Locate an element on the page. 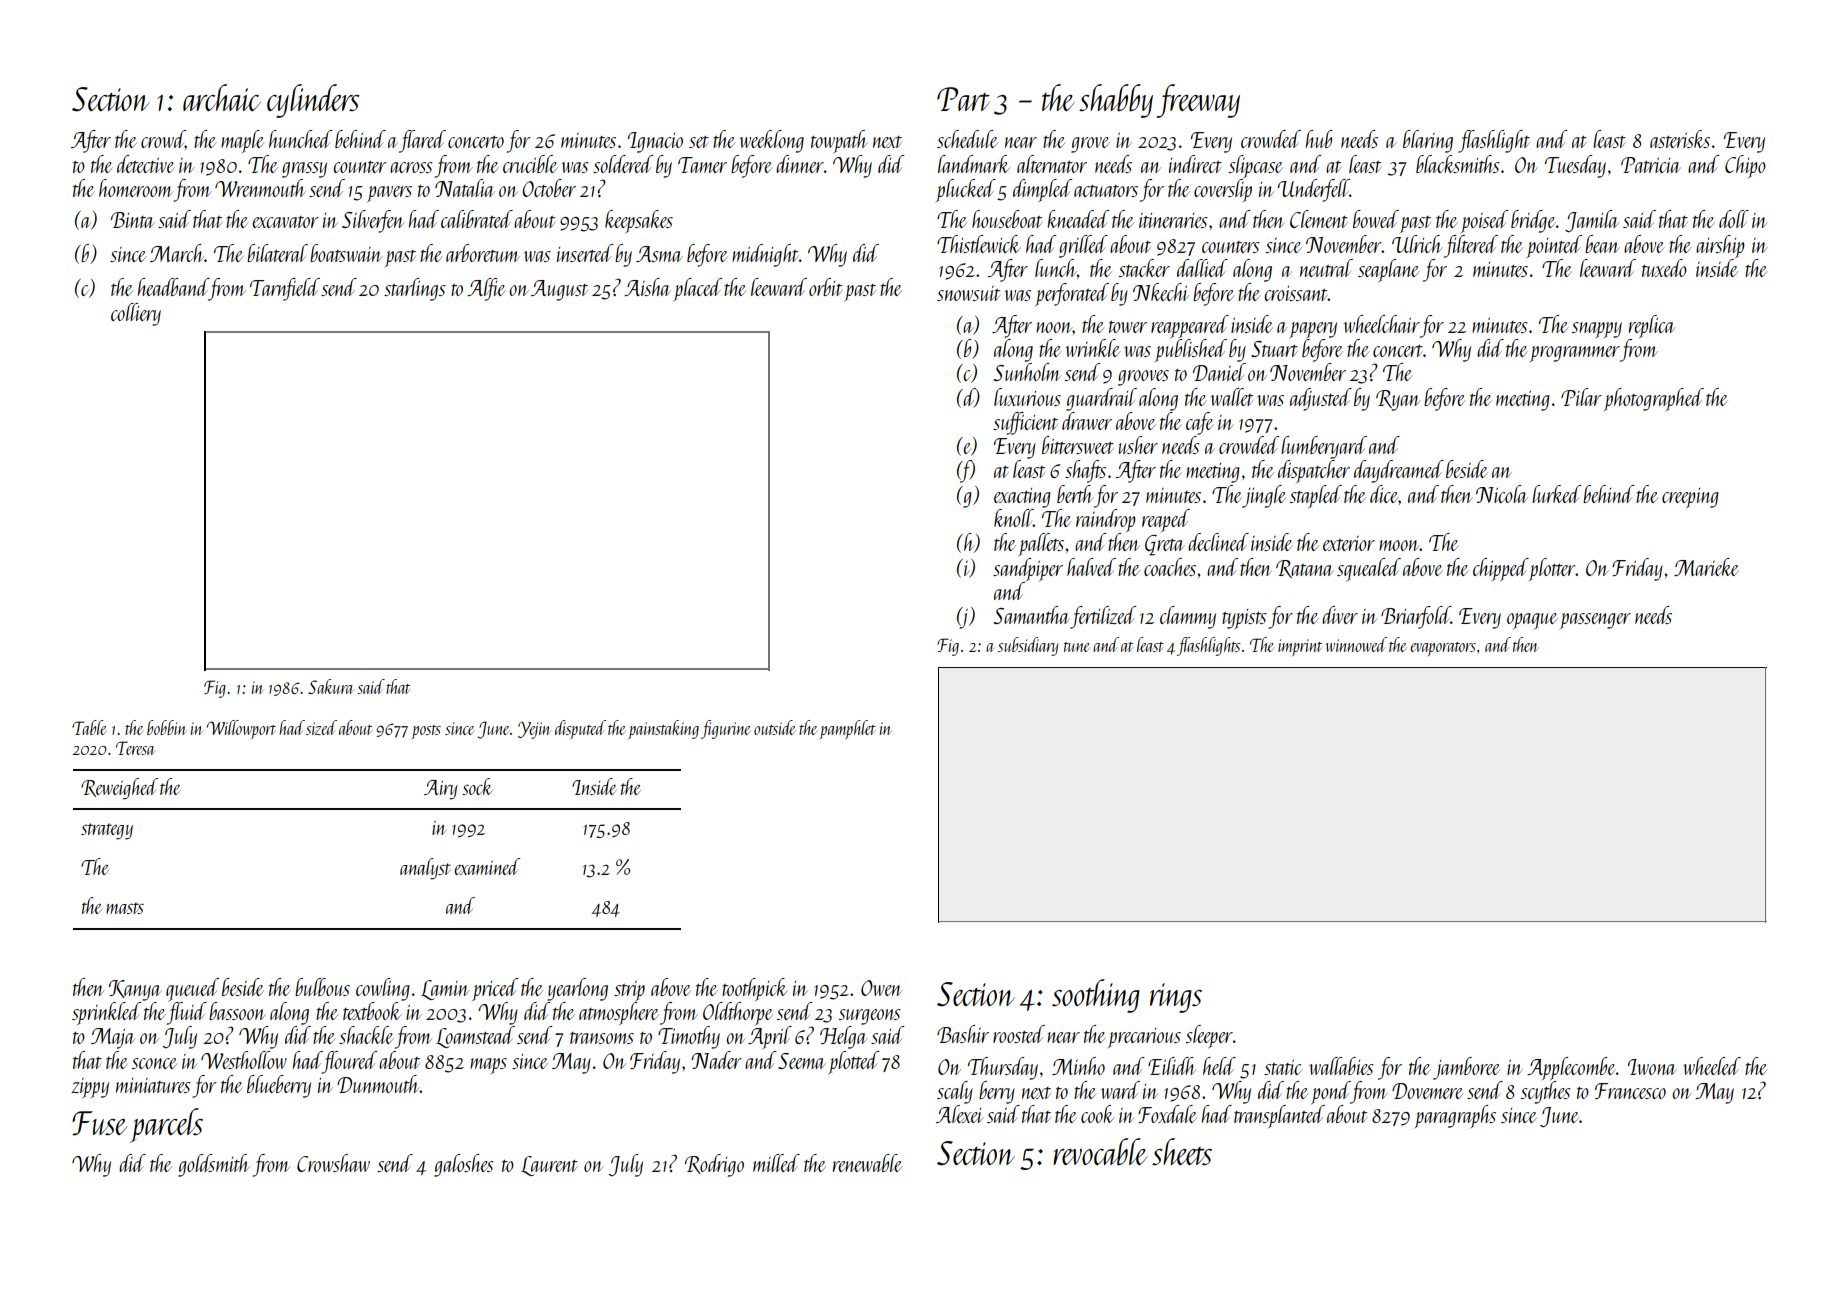  sufficient is located at coordinates (1025, 423).
